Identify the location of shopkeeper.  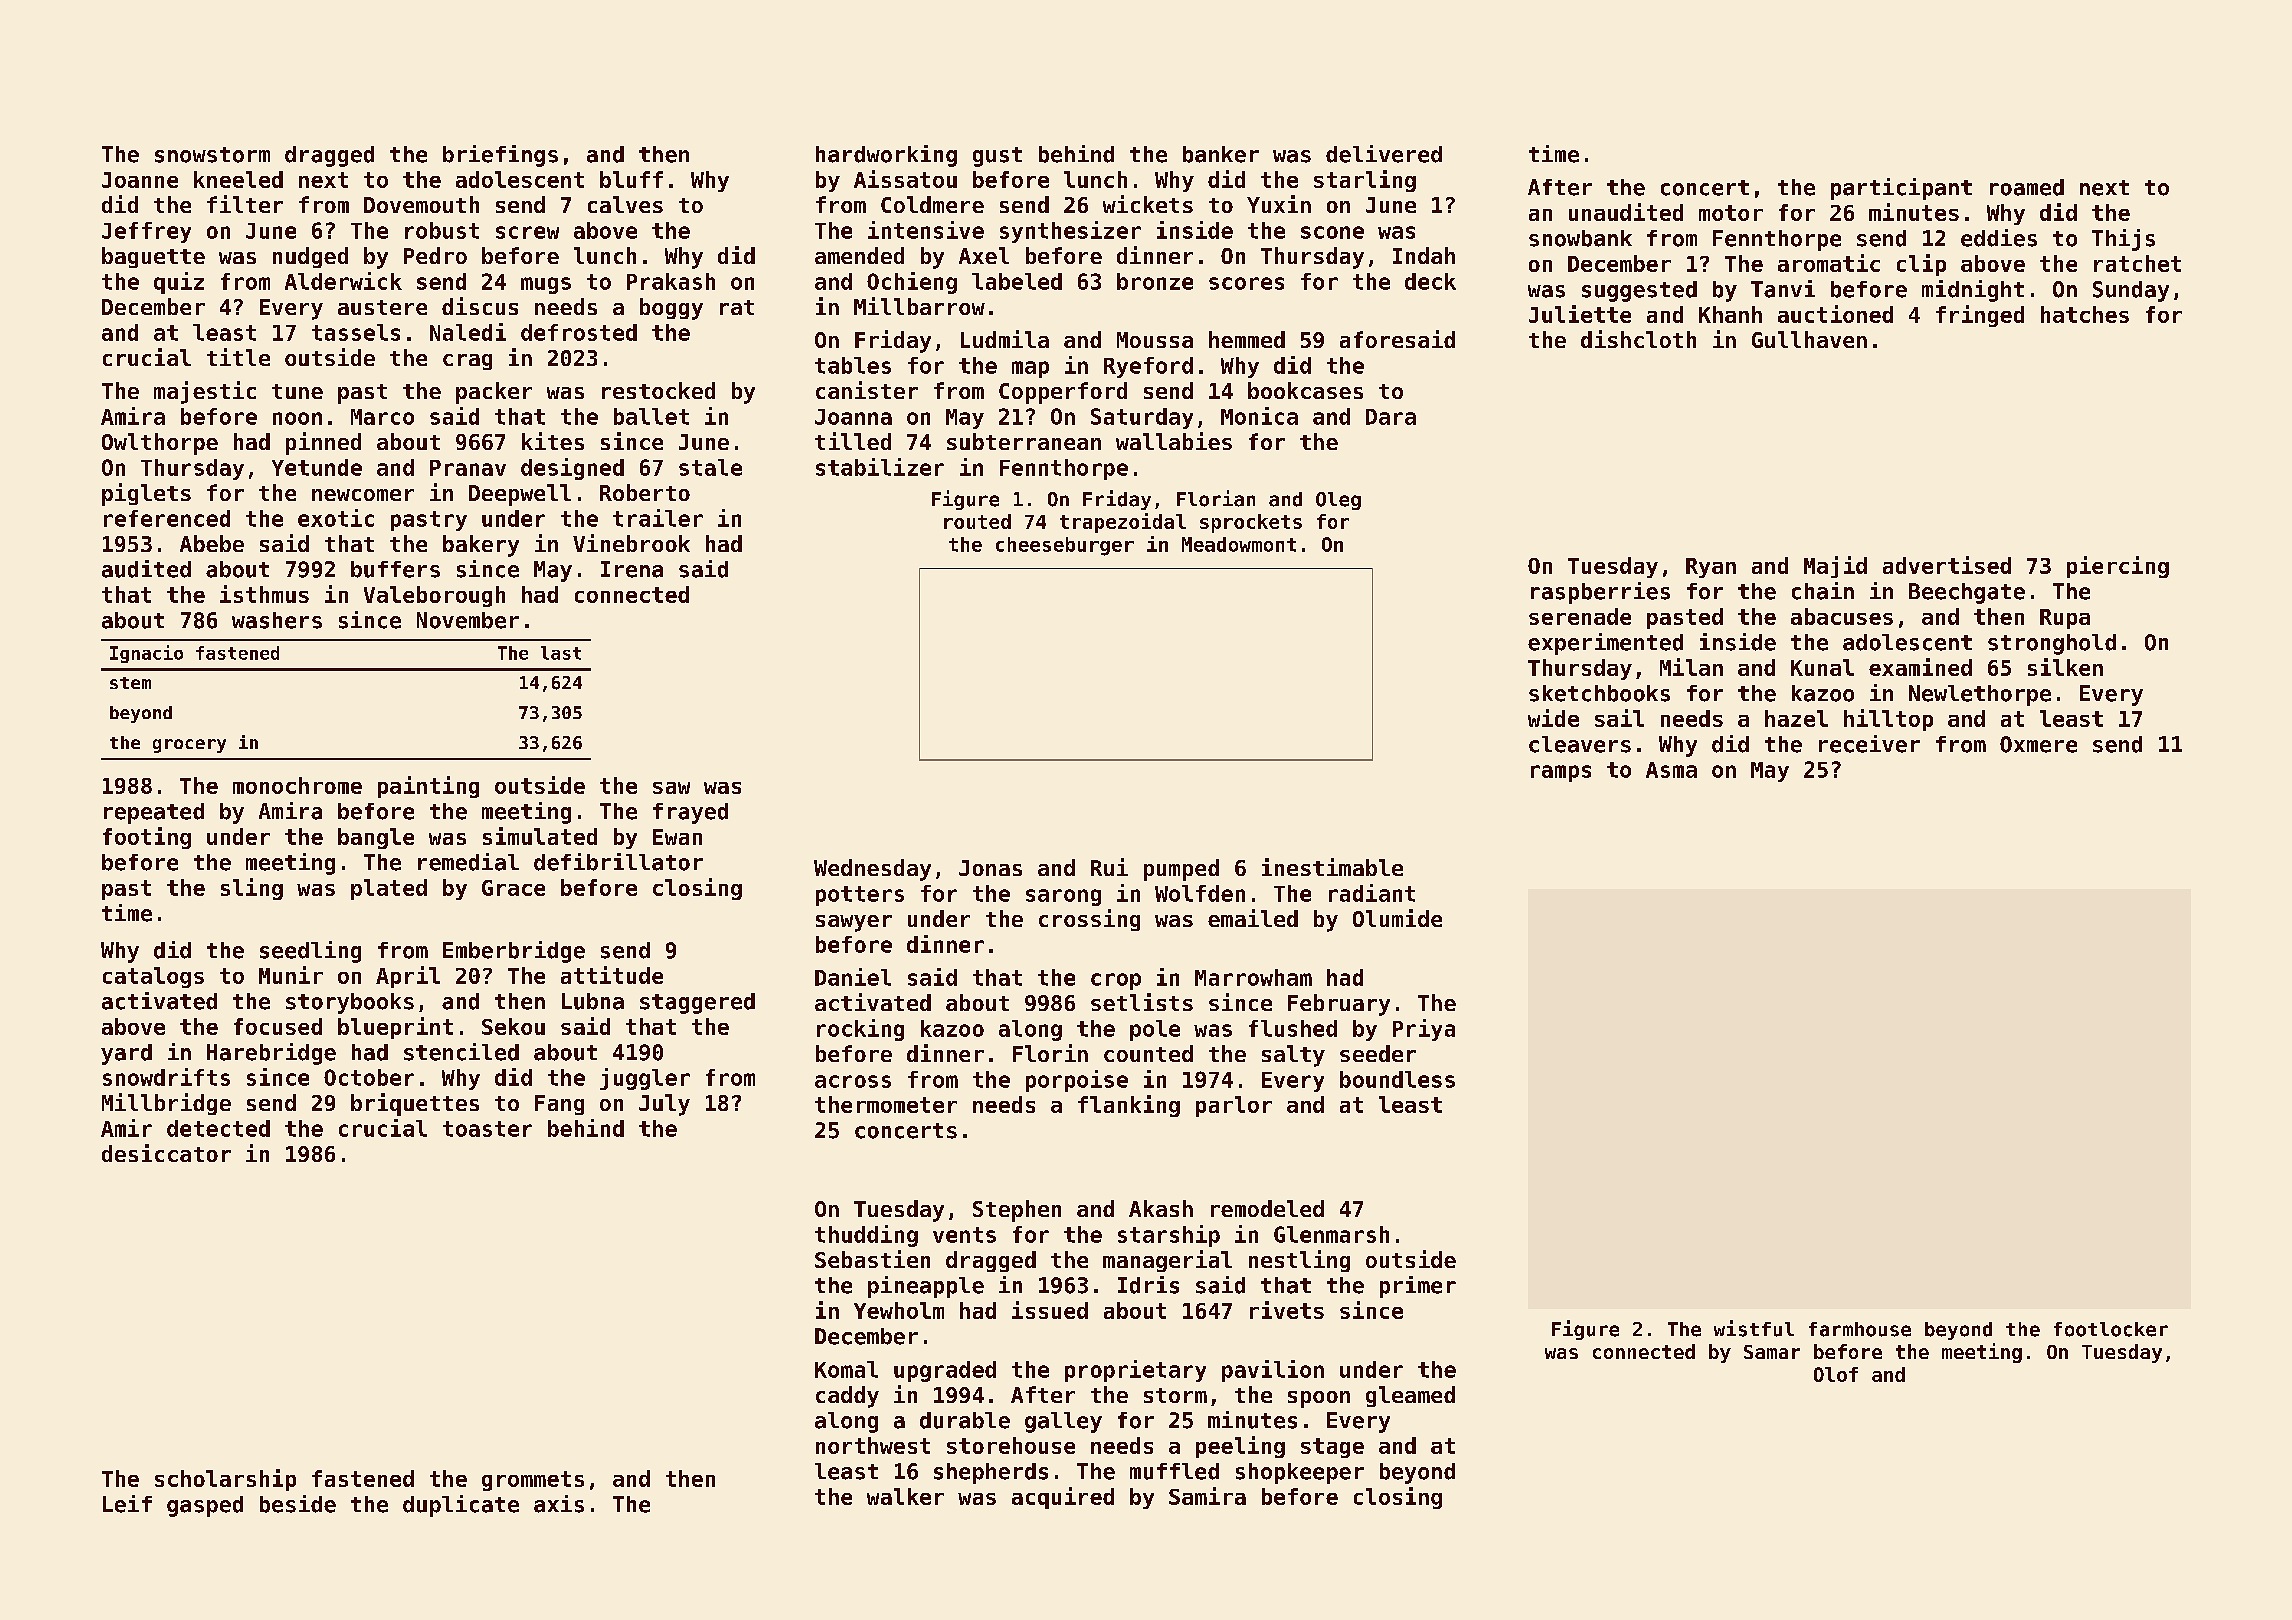
(1300, 1473).
